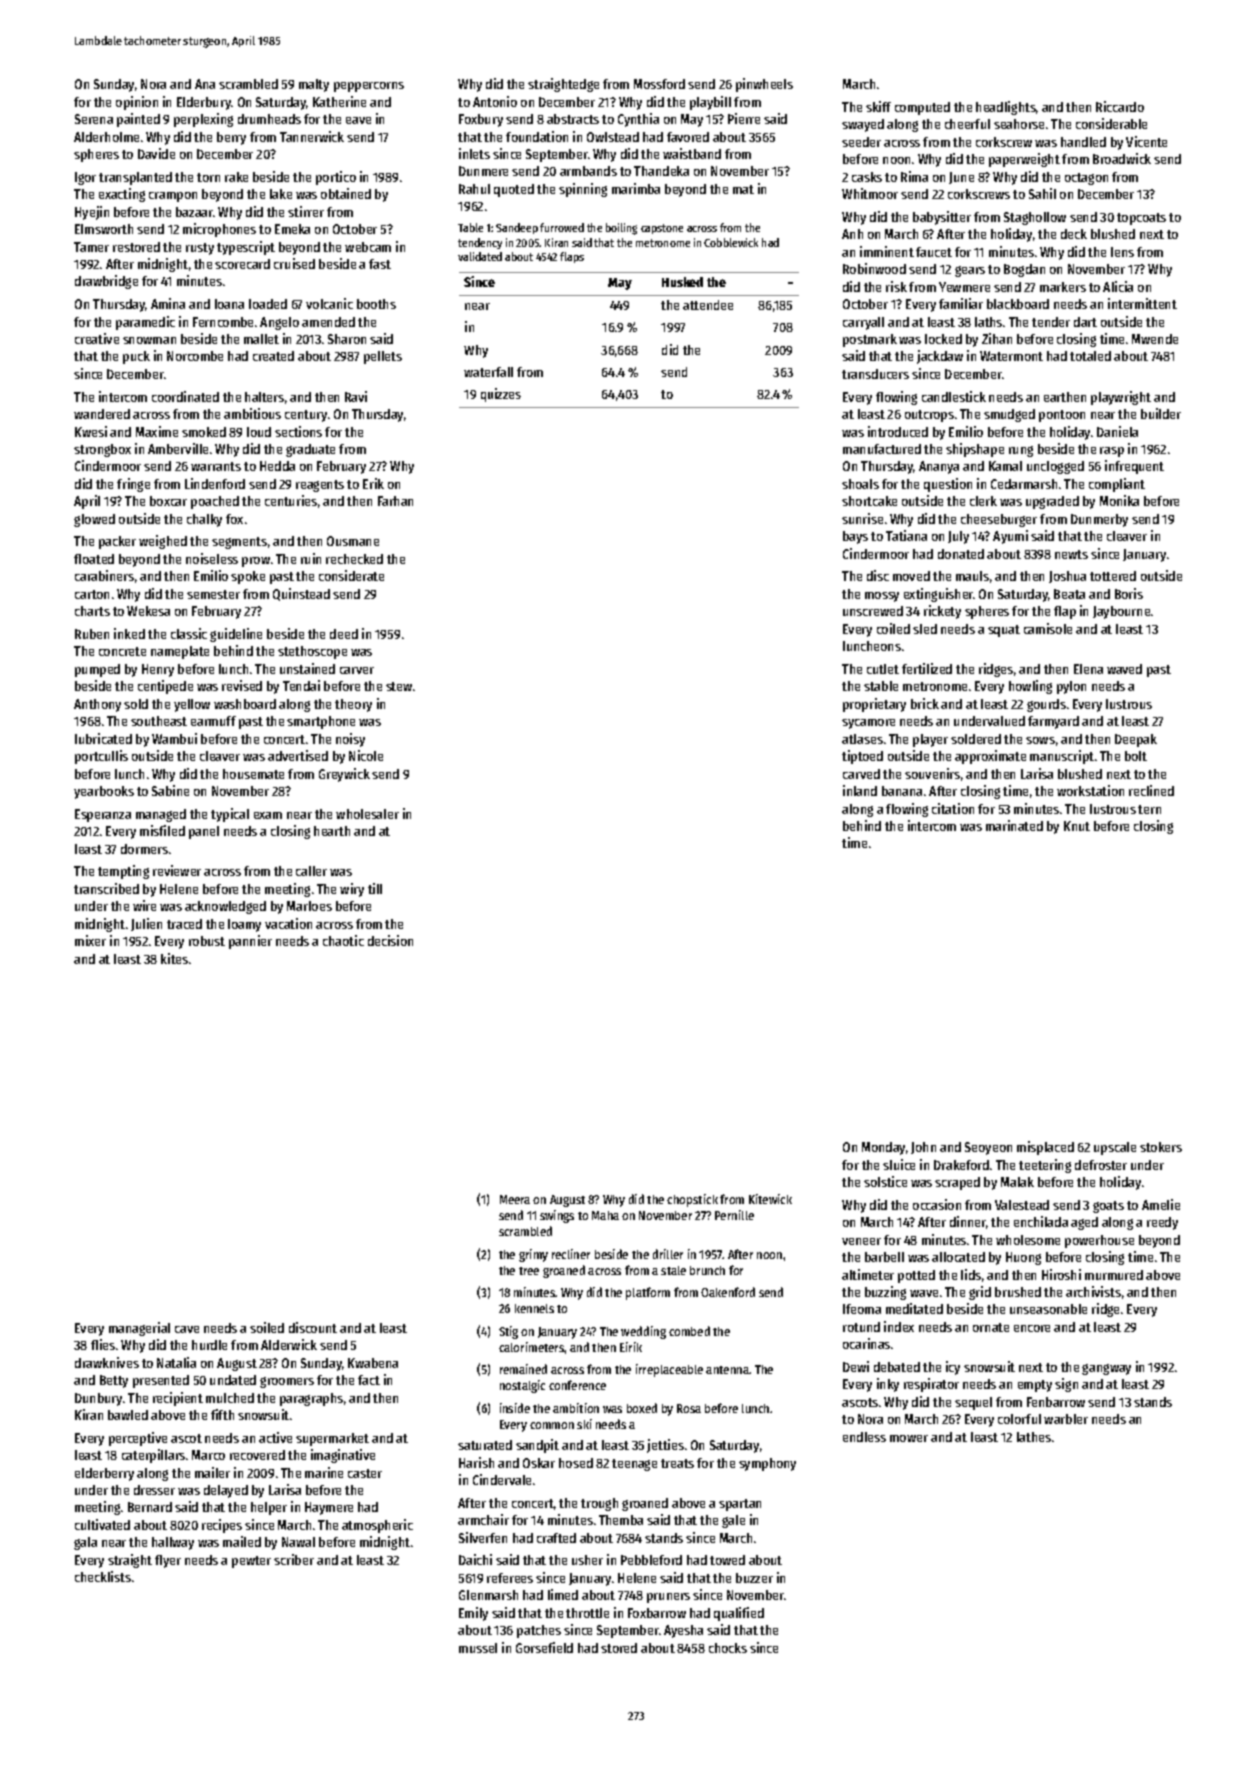 The image size is (1258, 1780). I want to click on Monday, so click(883, 1148).
